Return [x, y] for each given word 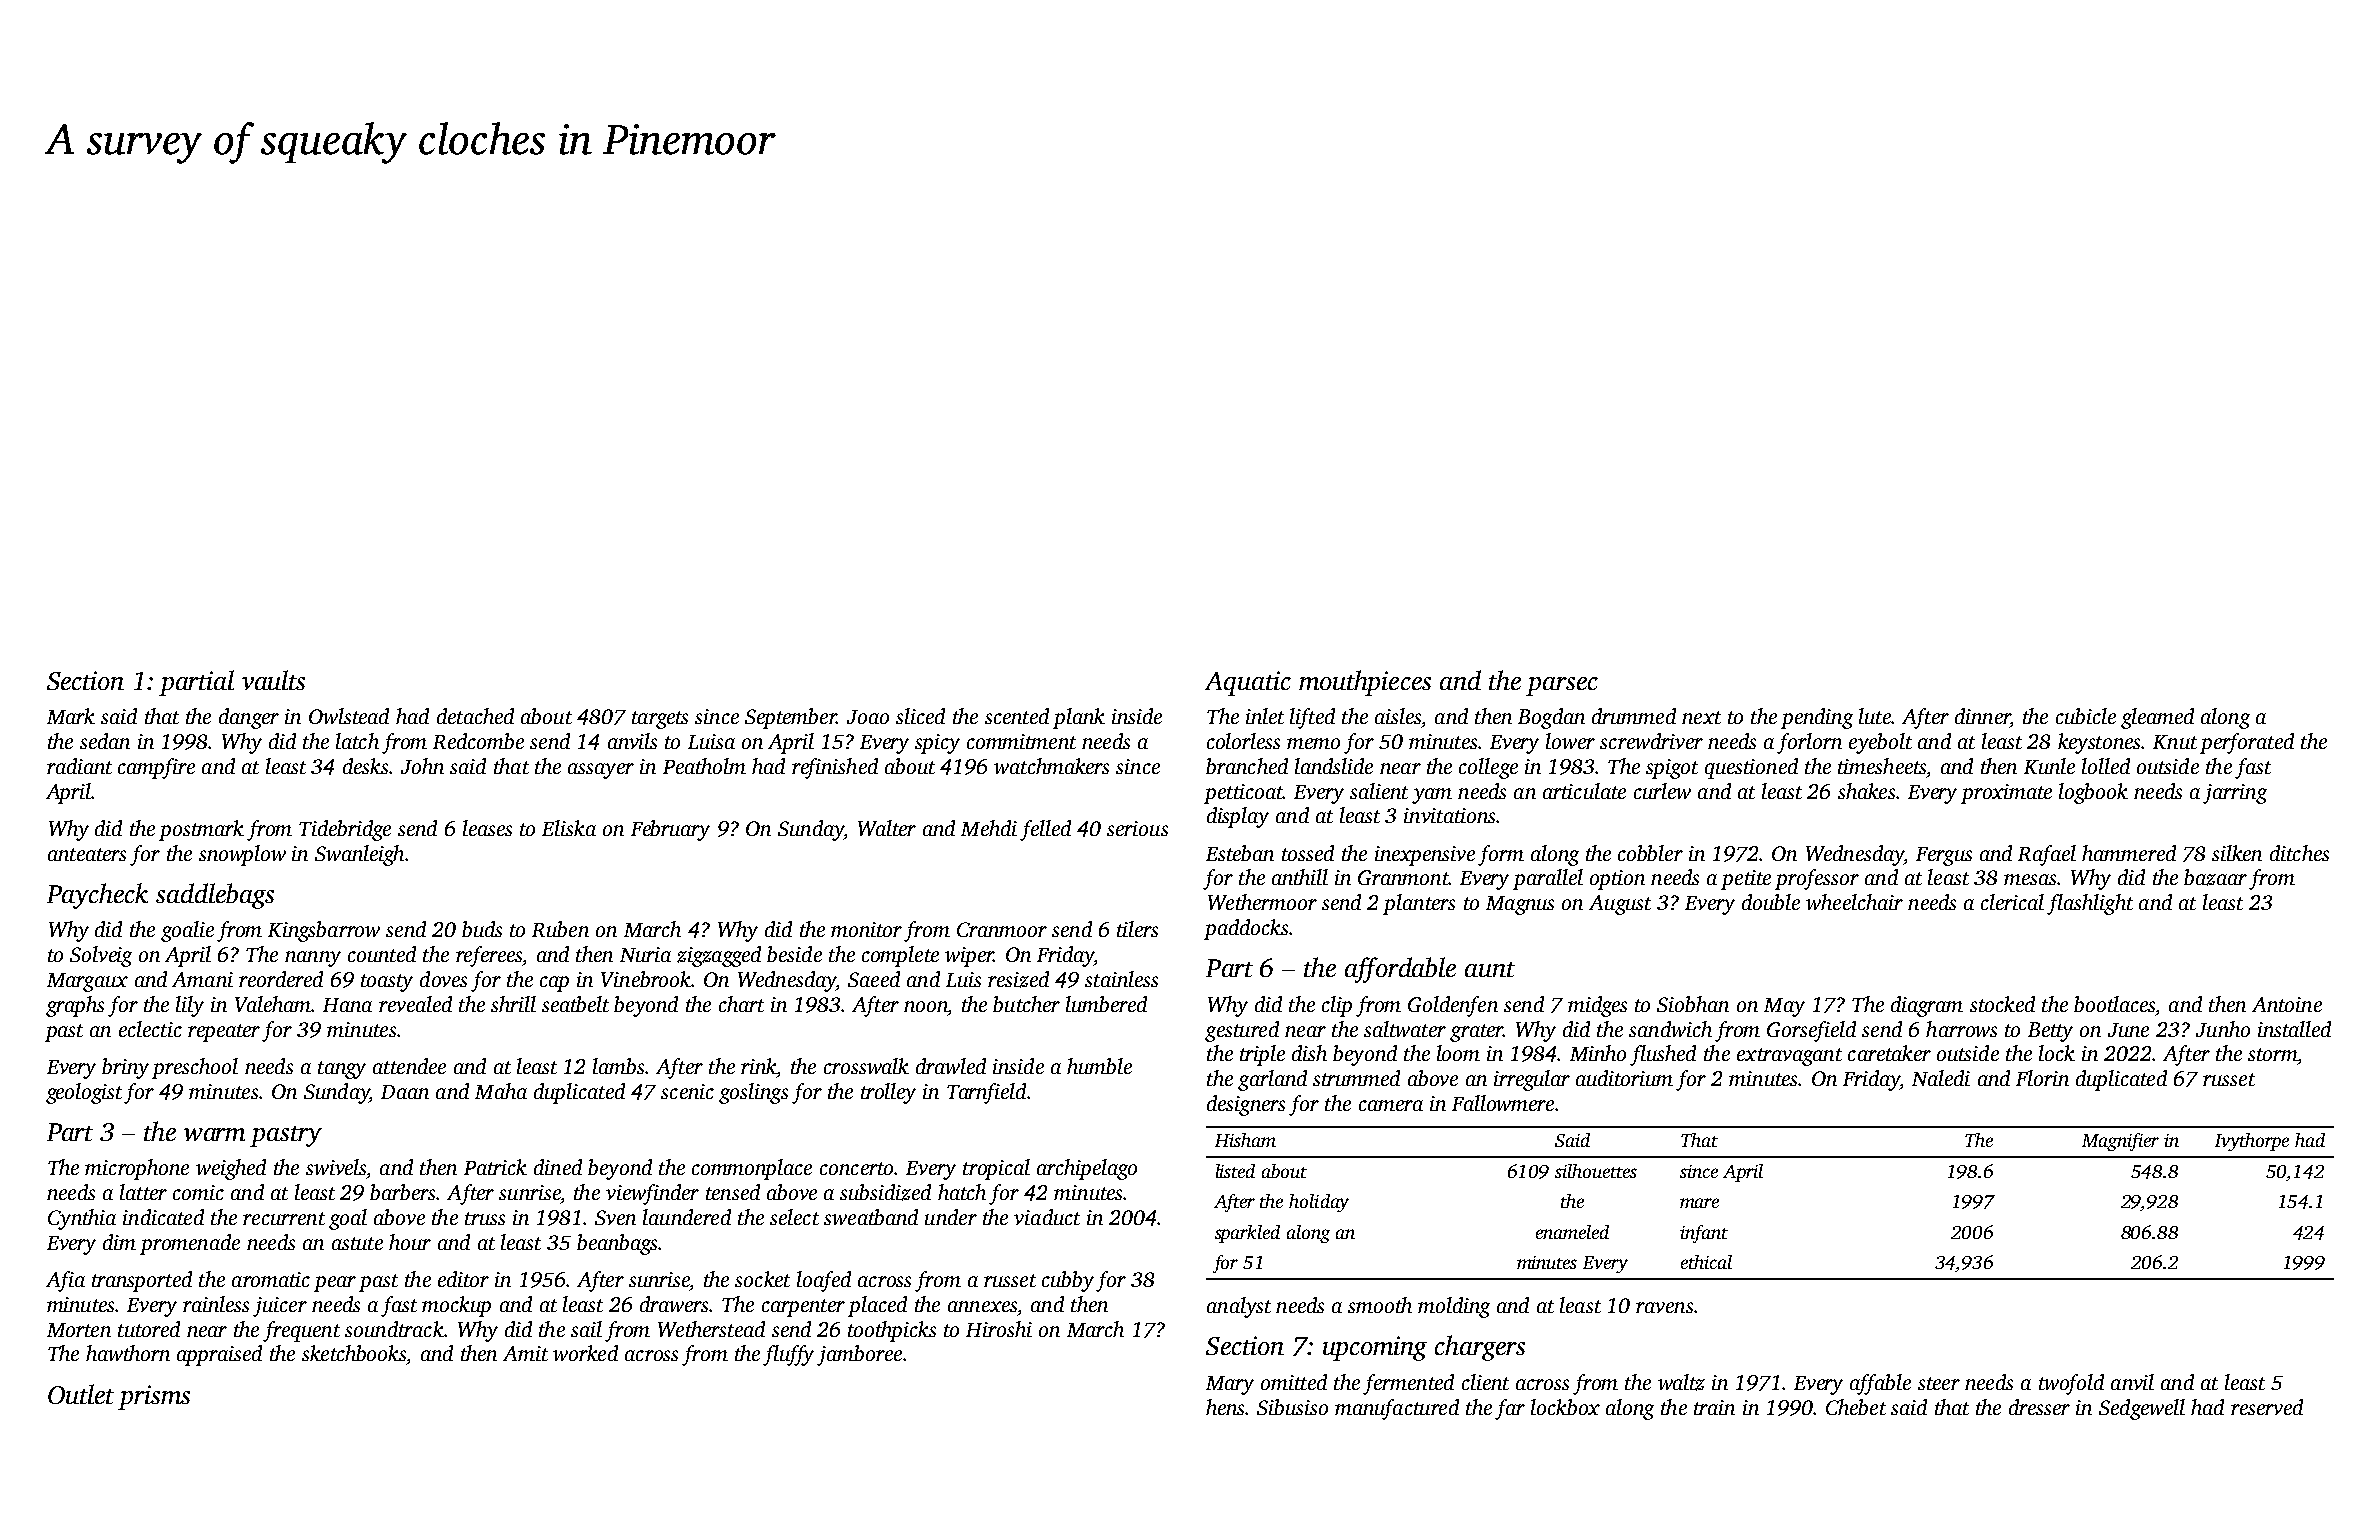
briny [125, 1068]
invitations [1449, 815]
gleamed [2157, 718]
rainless [216, 1304]
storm [2273, 1054]
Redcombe [478, 741]
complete [900, 956]
